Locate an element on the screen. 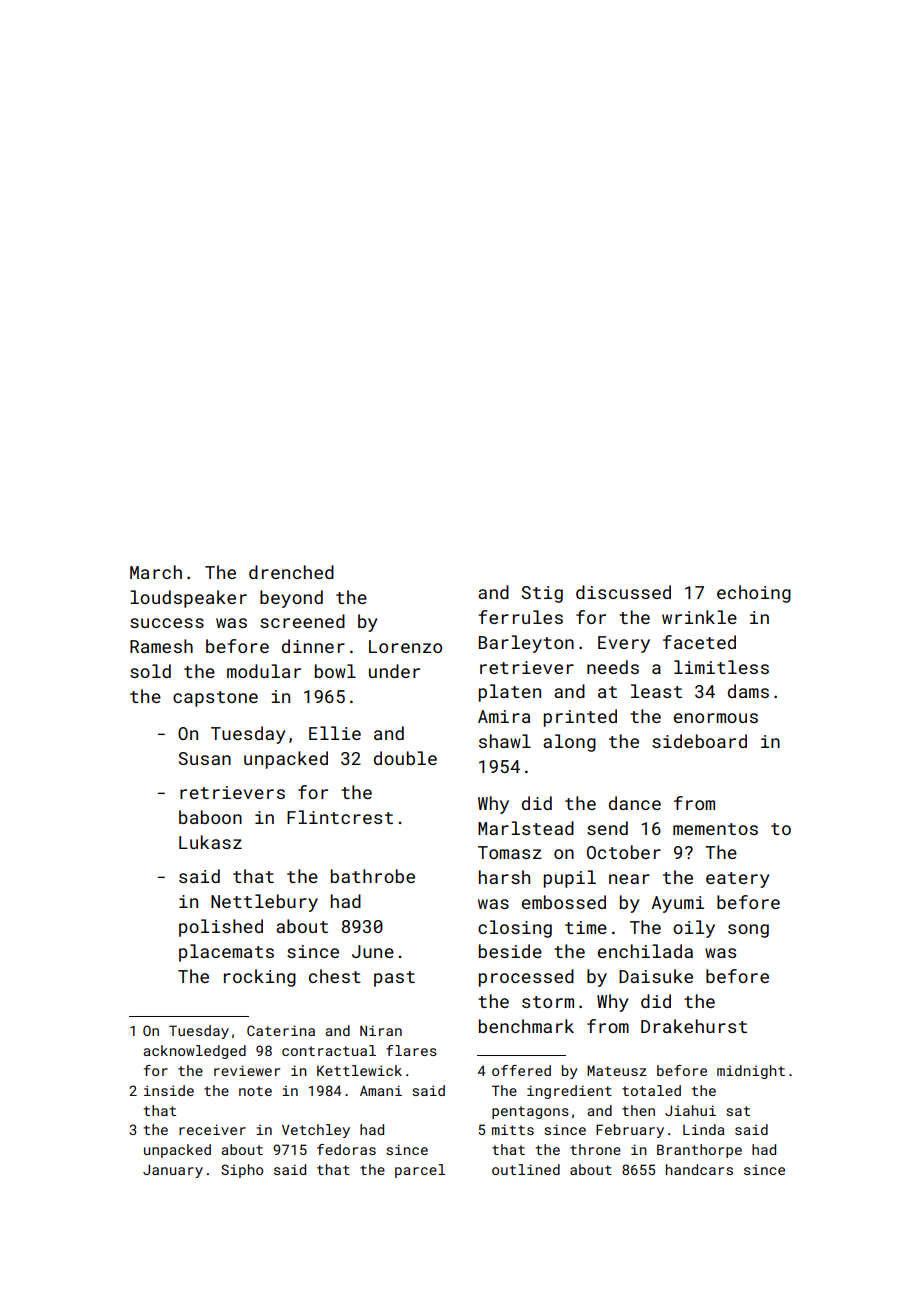 This screenshot has height=1314, width=924. rocking is located at coordinates (260, 978).
